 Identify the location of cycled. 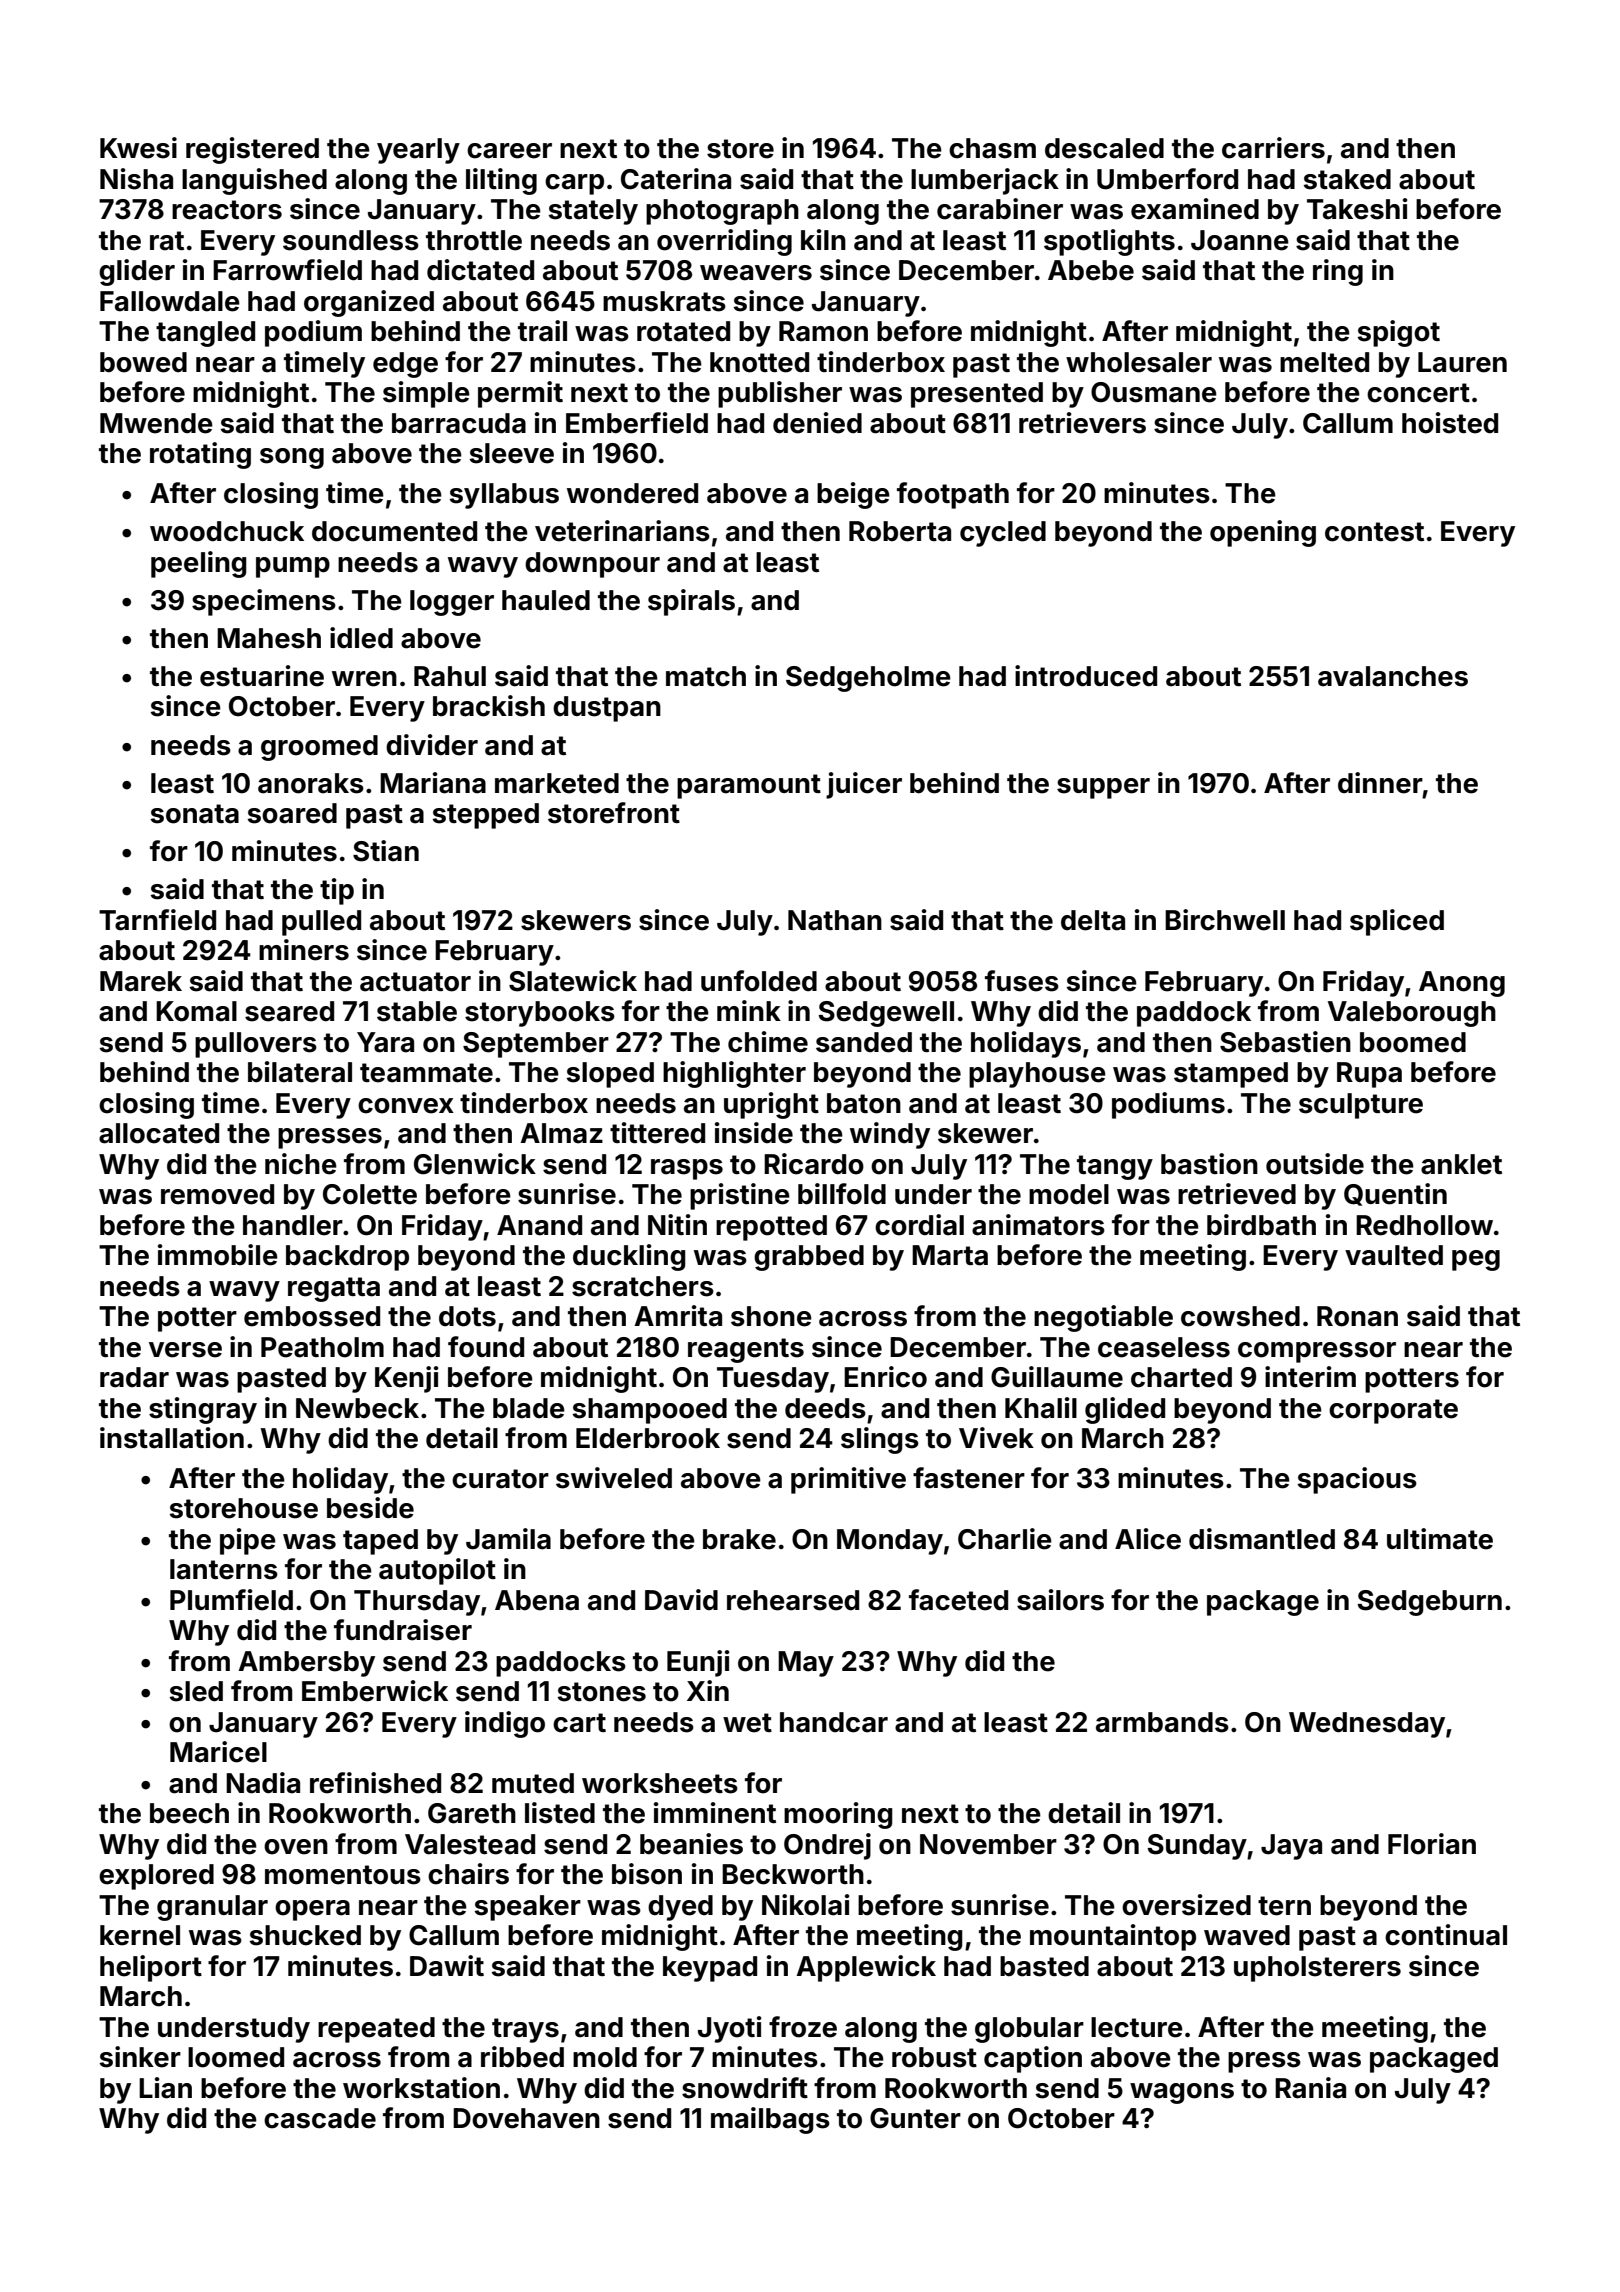
(1003, 534).
